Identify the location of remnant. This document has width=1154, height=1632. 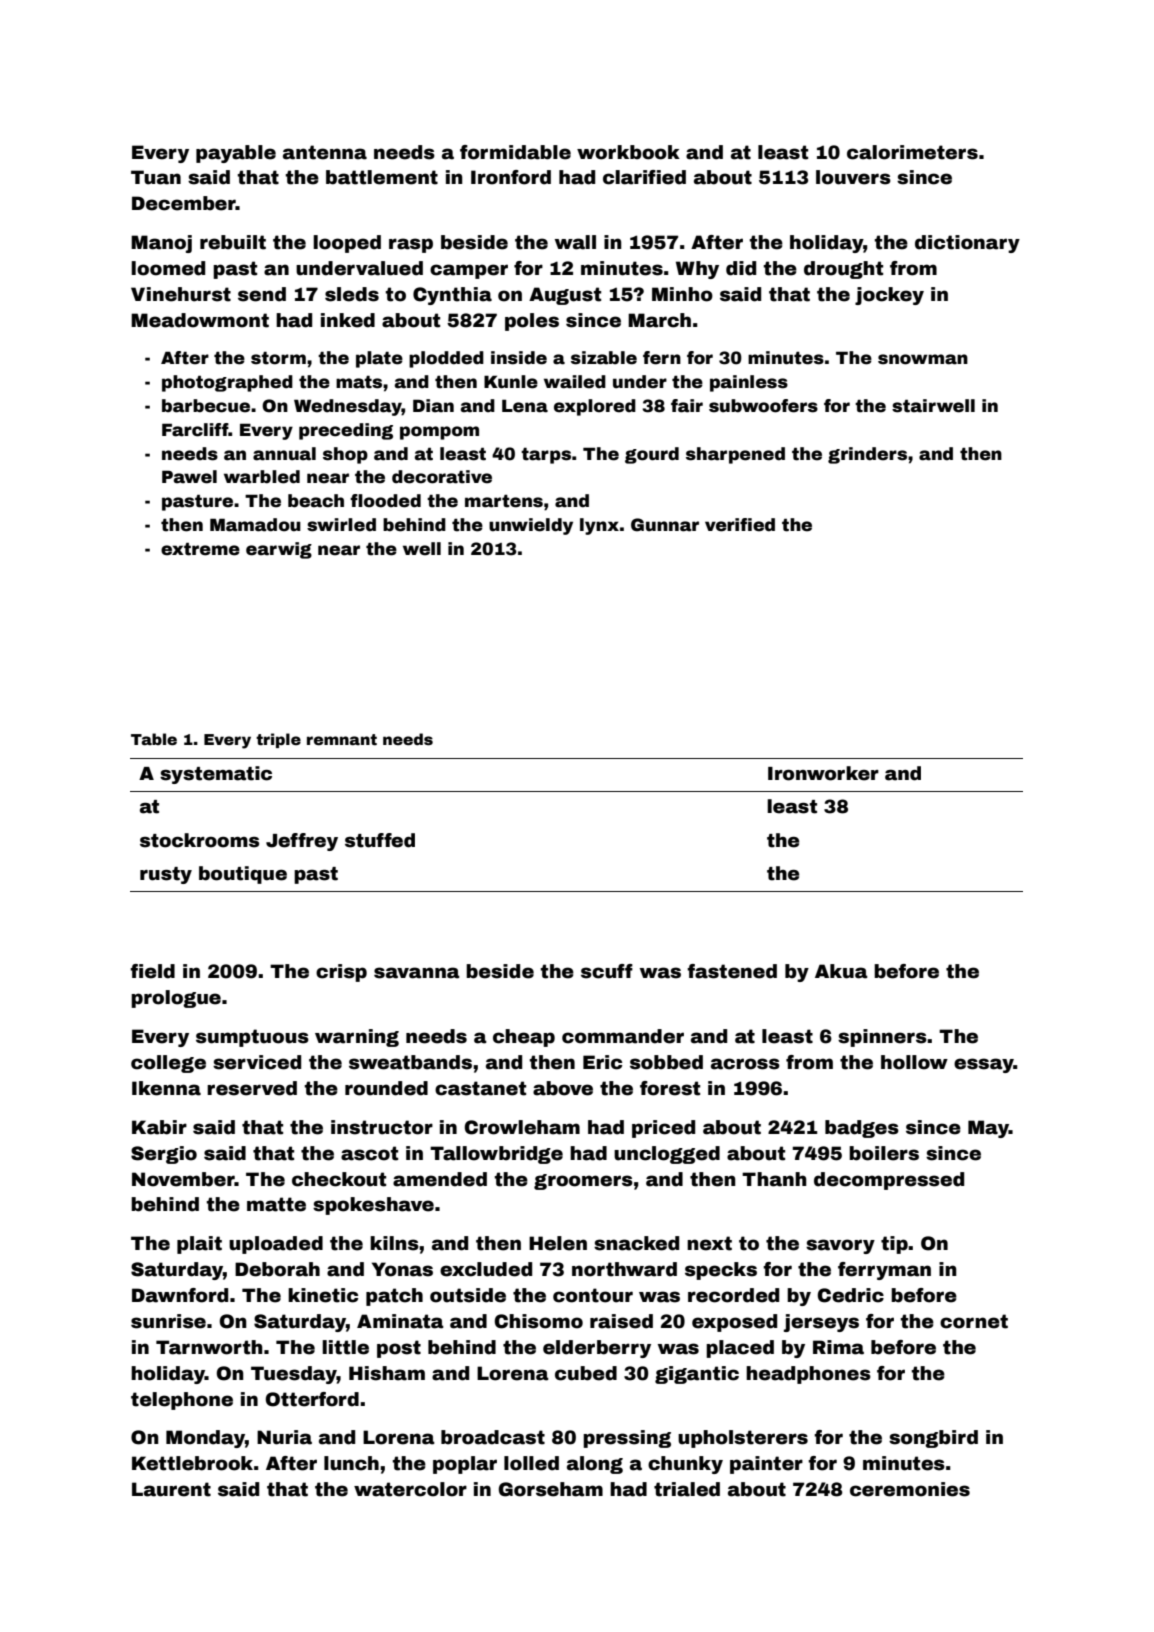
(342, 739).
